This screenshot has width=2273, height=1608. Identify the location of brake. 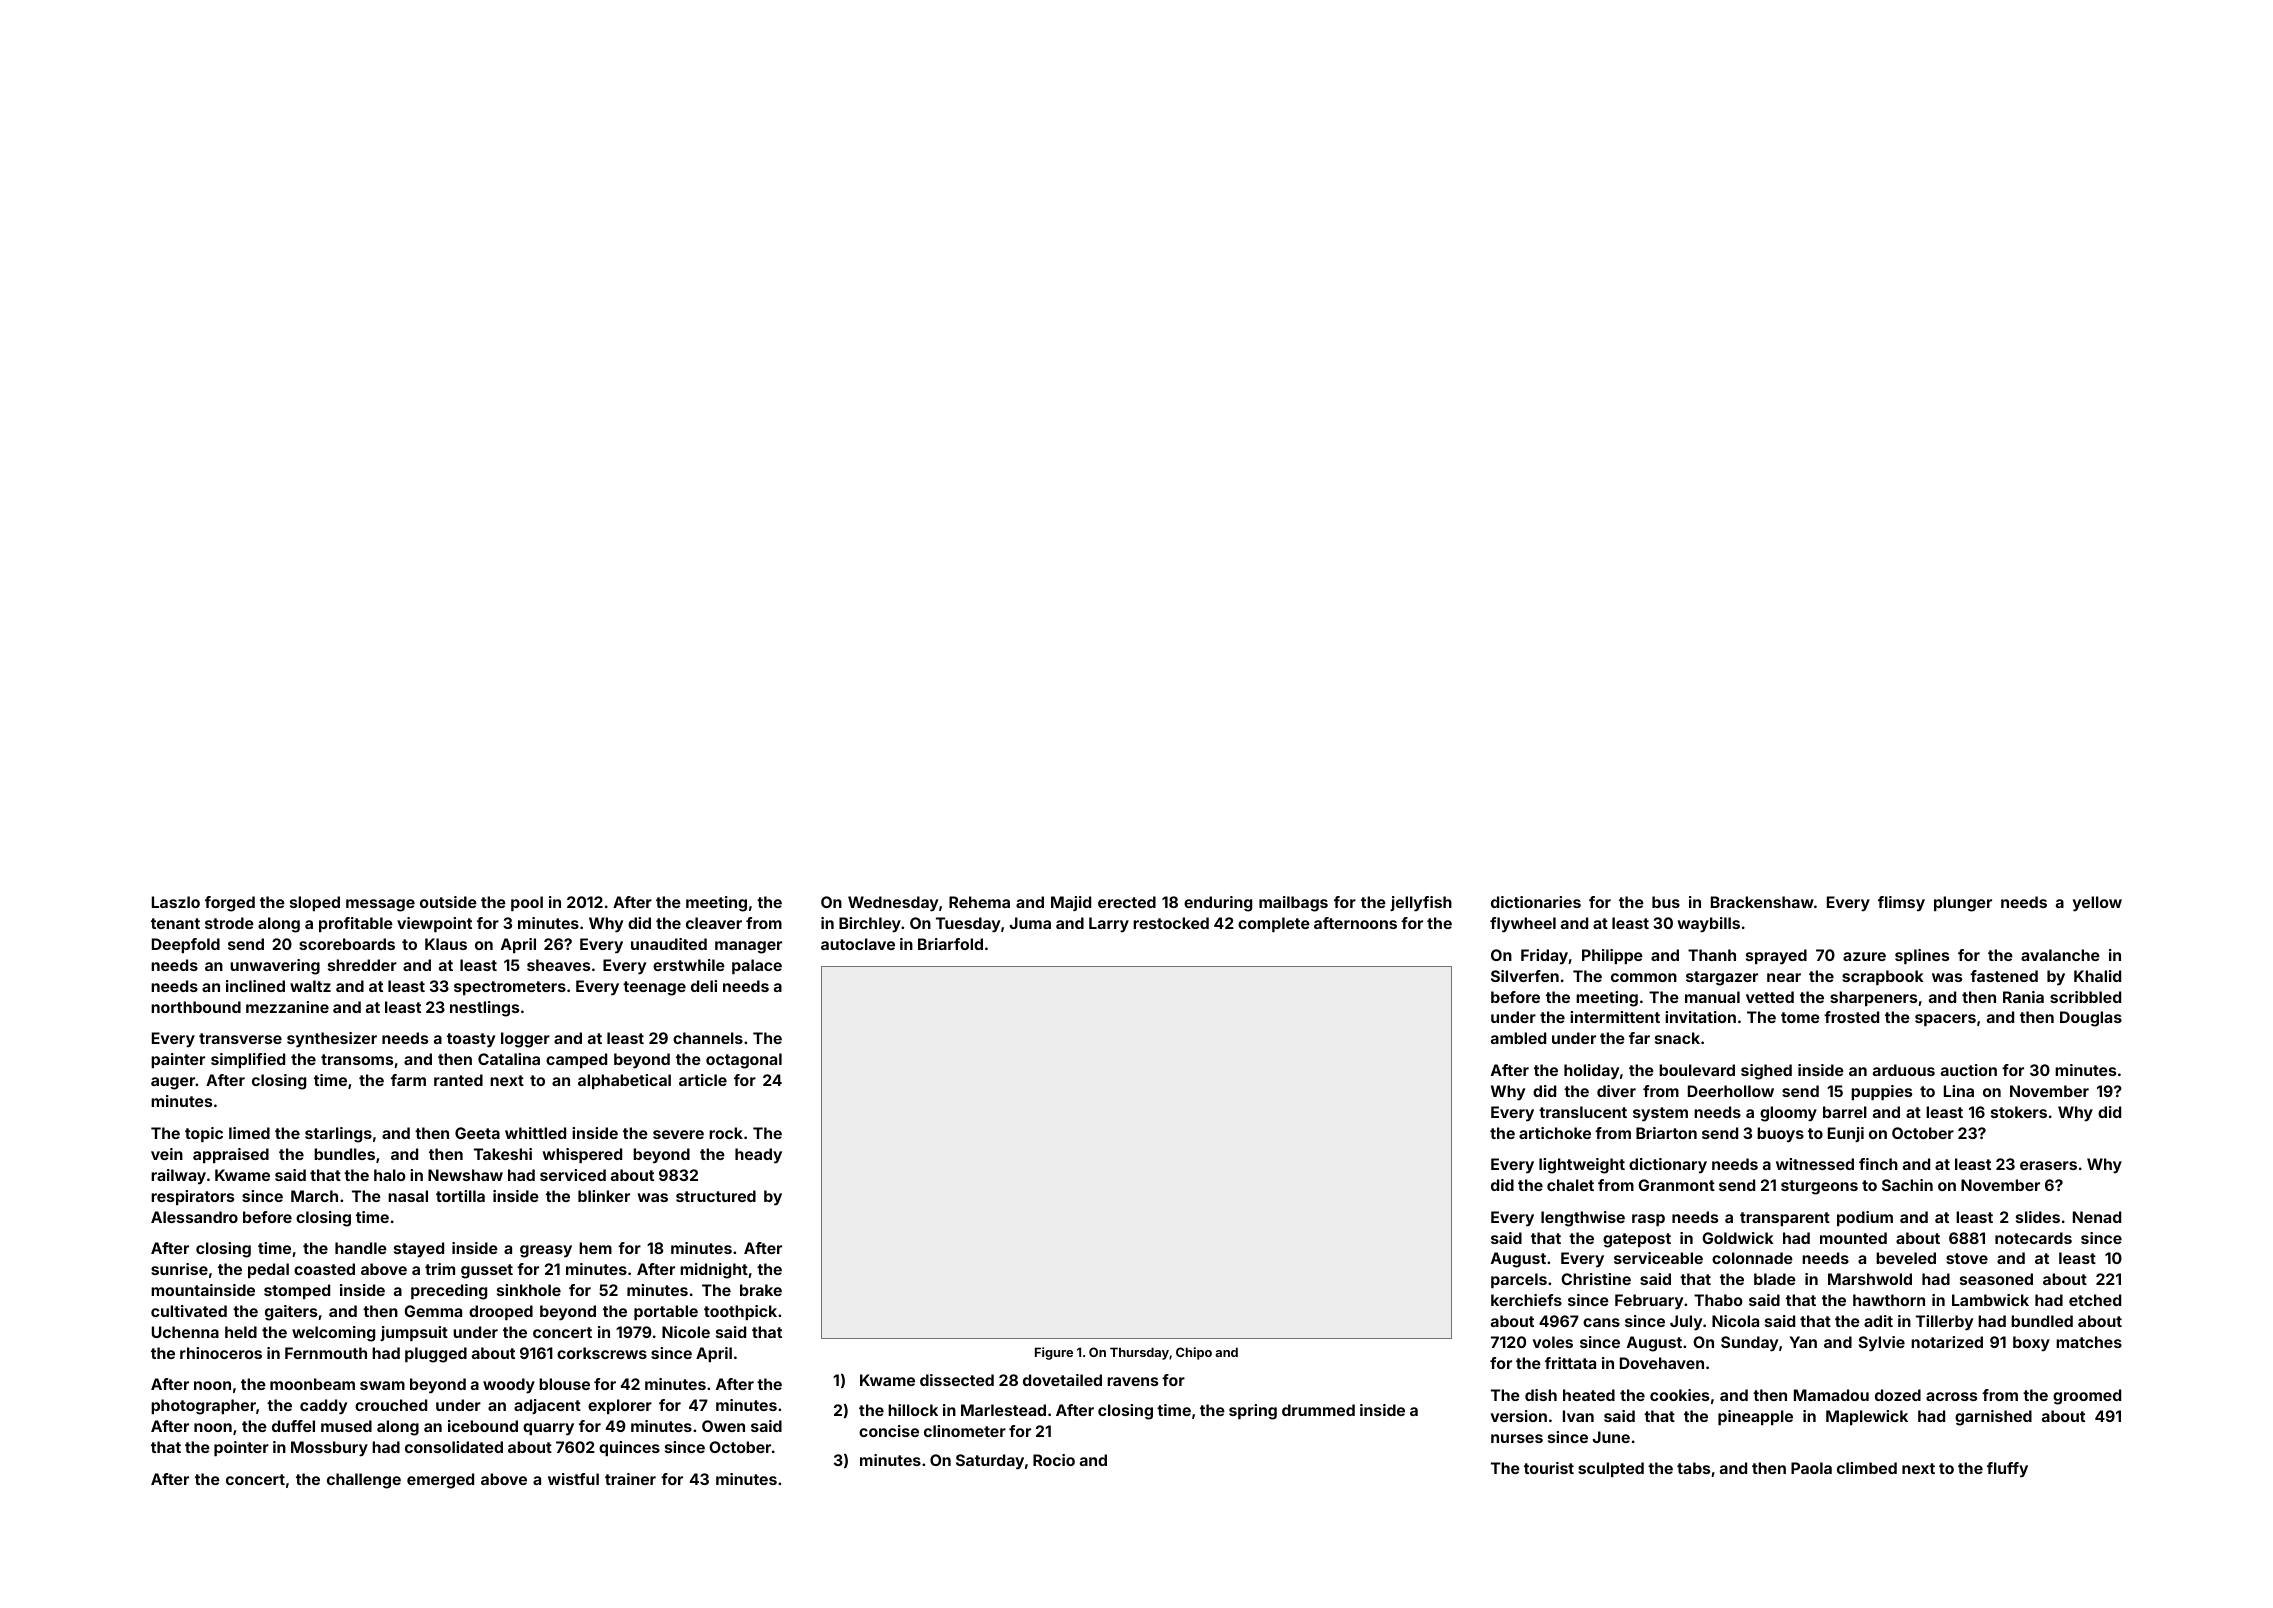
(761, 1290).
